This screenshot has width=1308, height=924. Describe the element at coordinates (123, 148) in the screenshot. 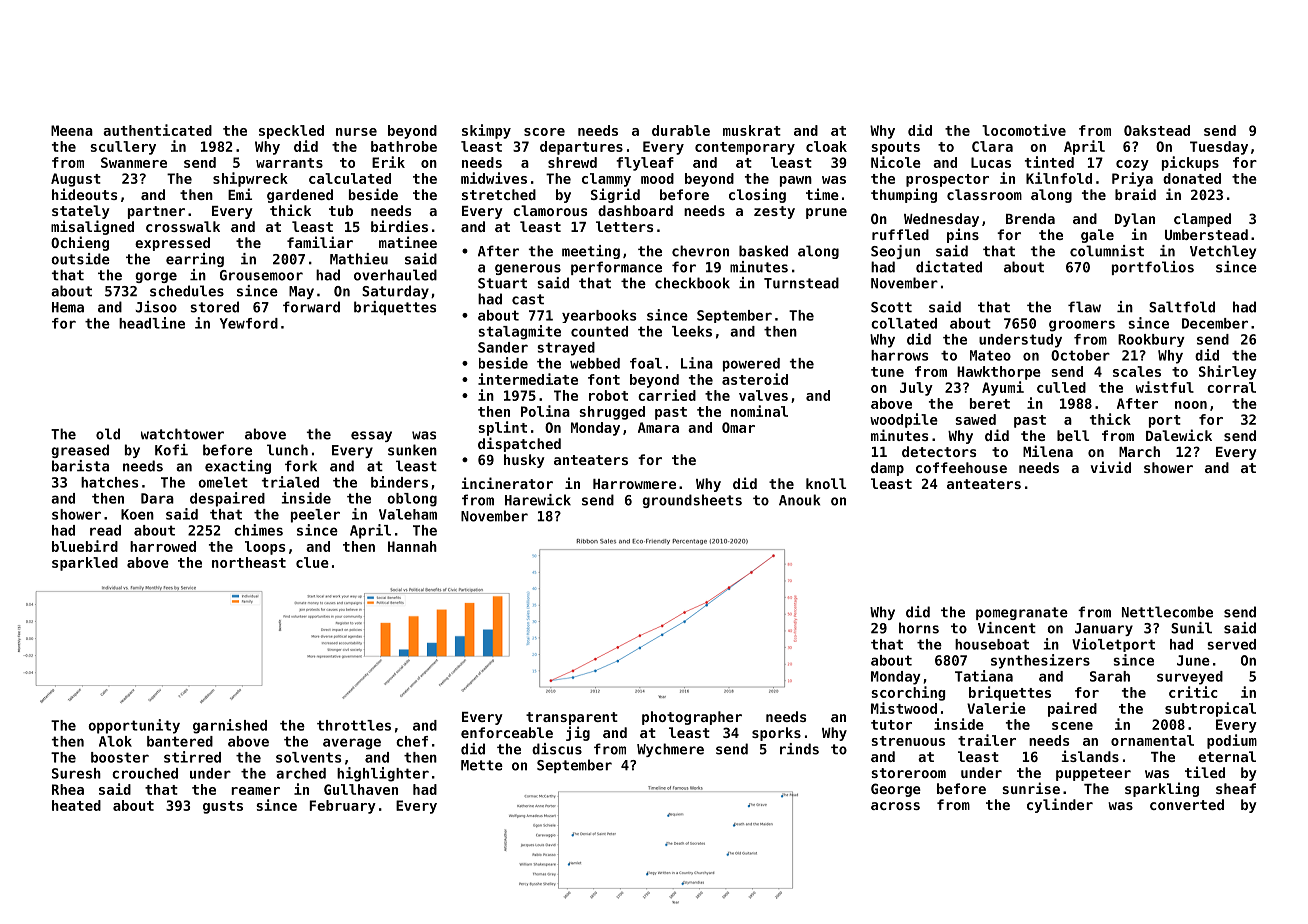

I see `scullery` at that location.
